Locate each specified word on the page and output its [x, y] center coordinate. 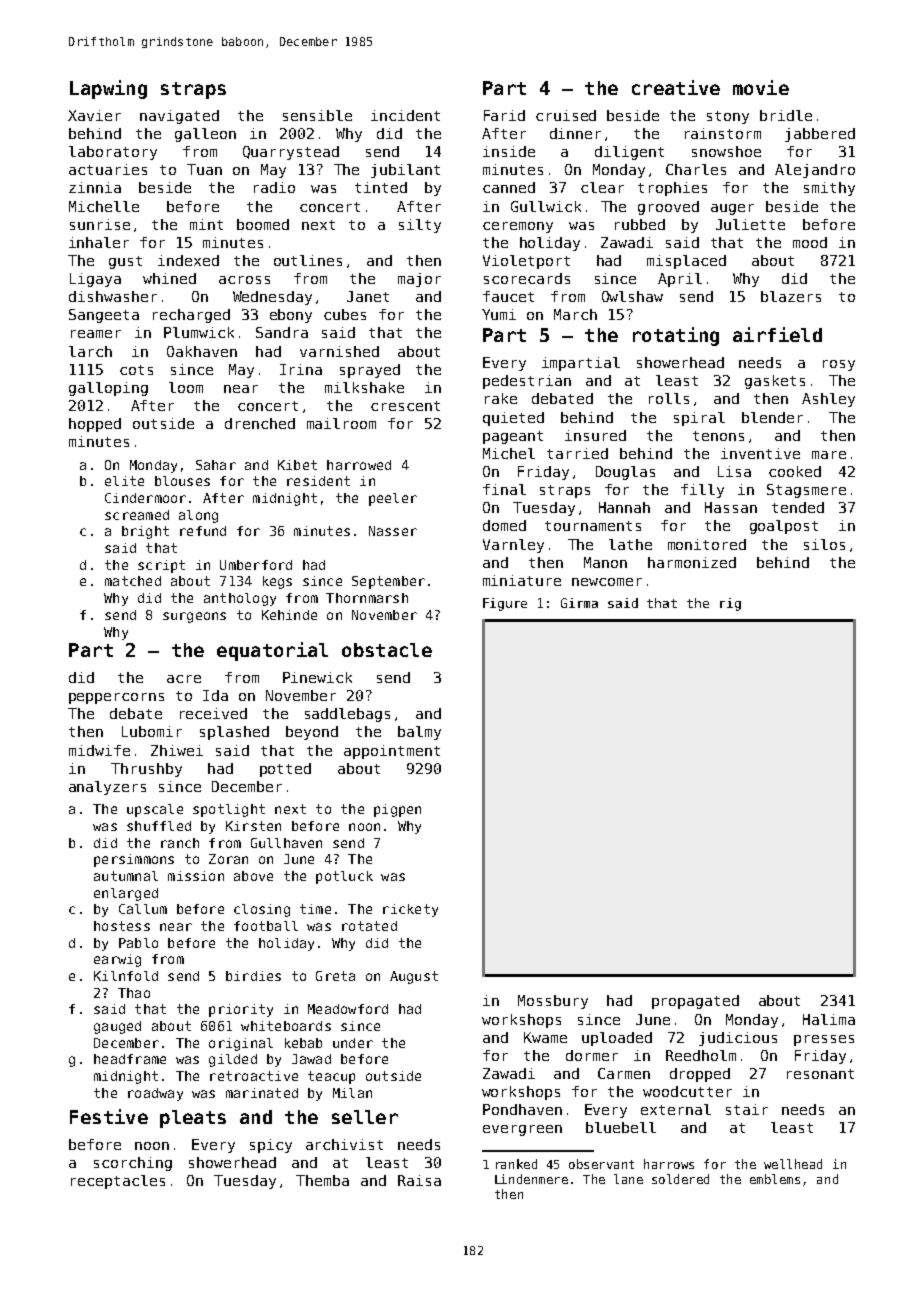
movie [761, 87]
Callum [143, 909]
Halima [829, 1019]
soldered [680, 1179]
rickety [410, 910]
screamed [137, 515]
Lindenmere [531, 1179]
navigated [179, 117]
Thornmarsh [367, 598]
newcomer [607, 582]
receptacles [118, 1182]
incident [405, 115]
